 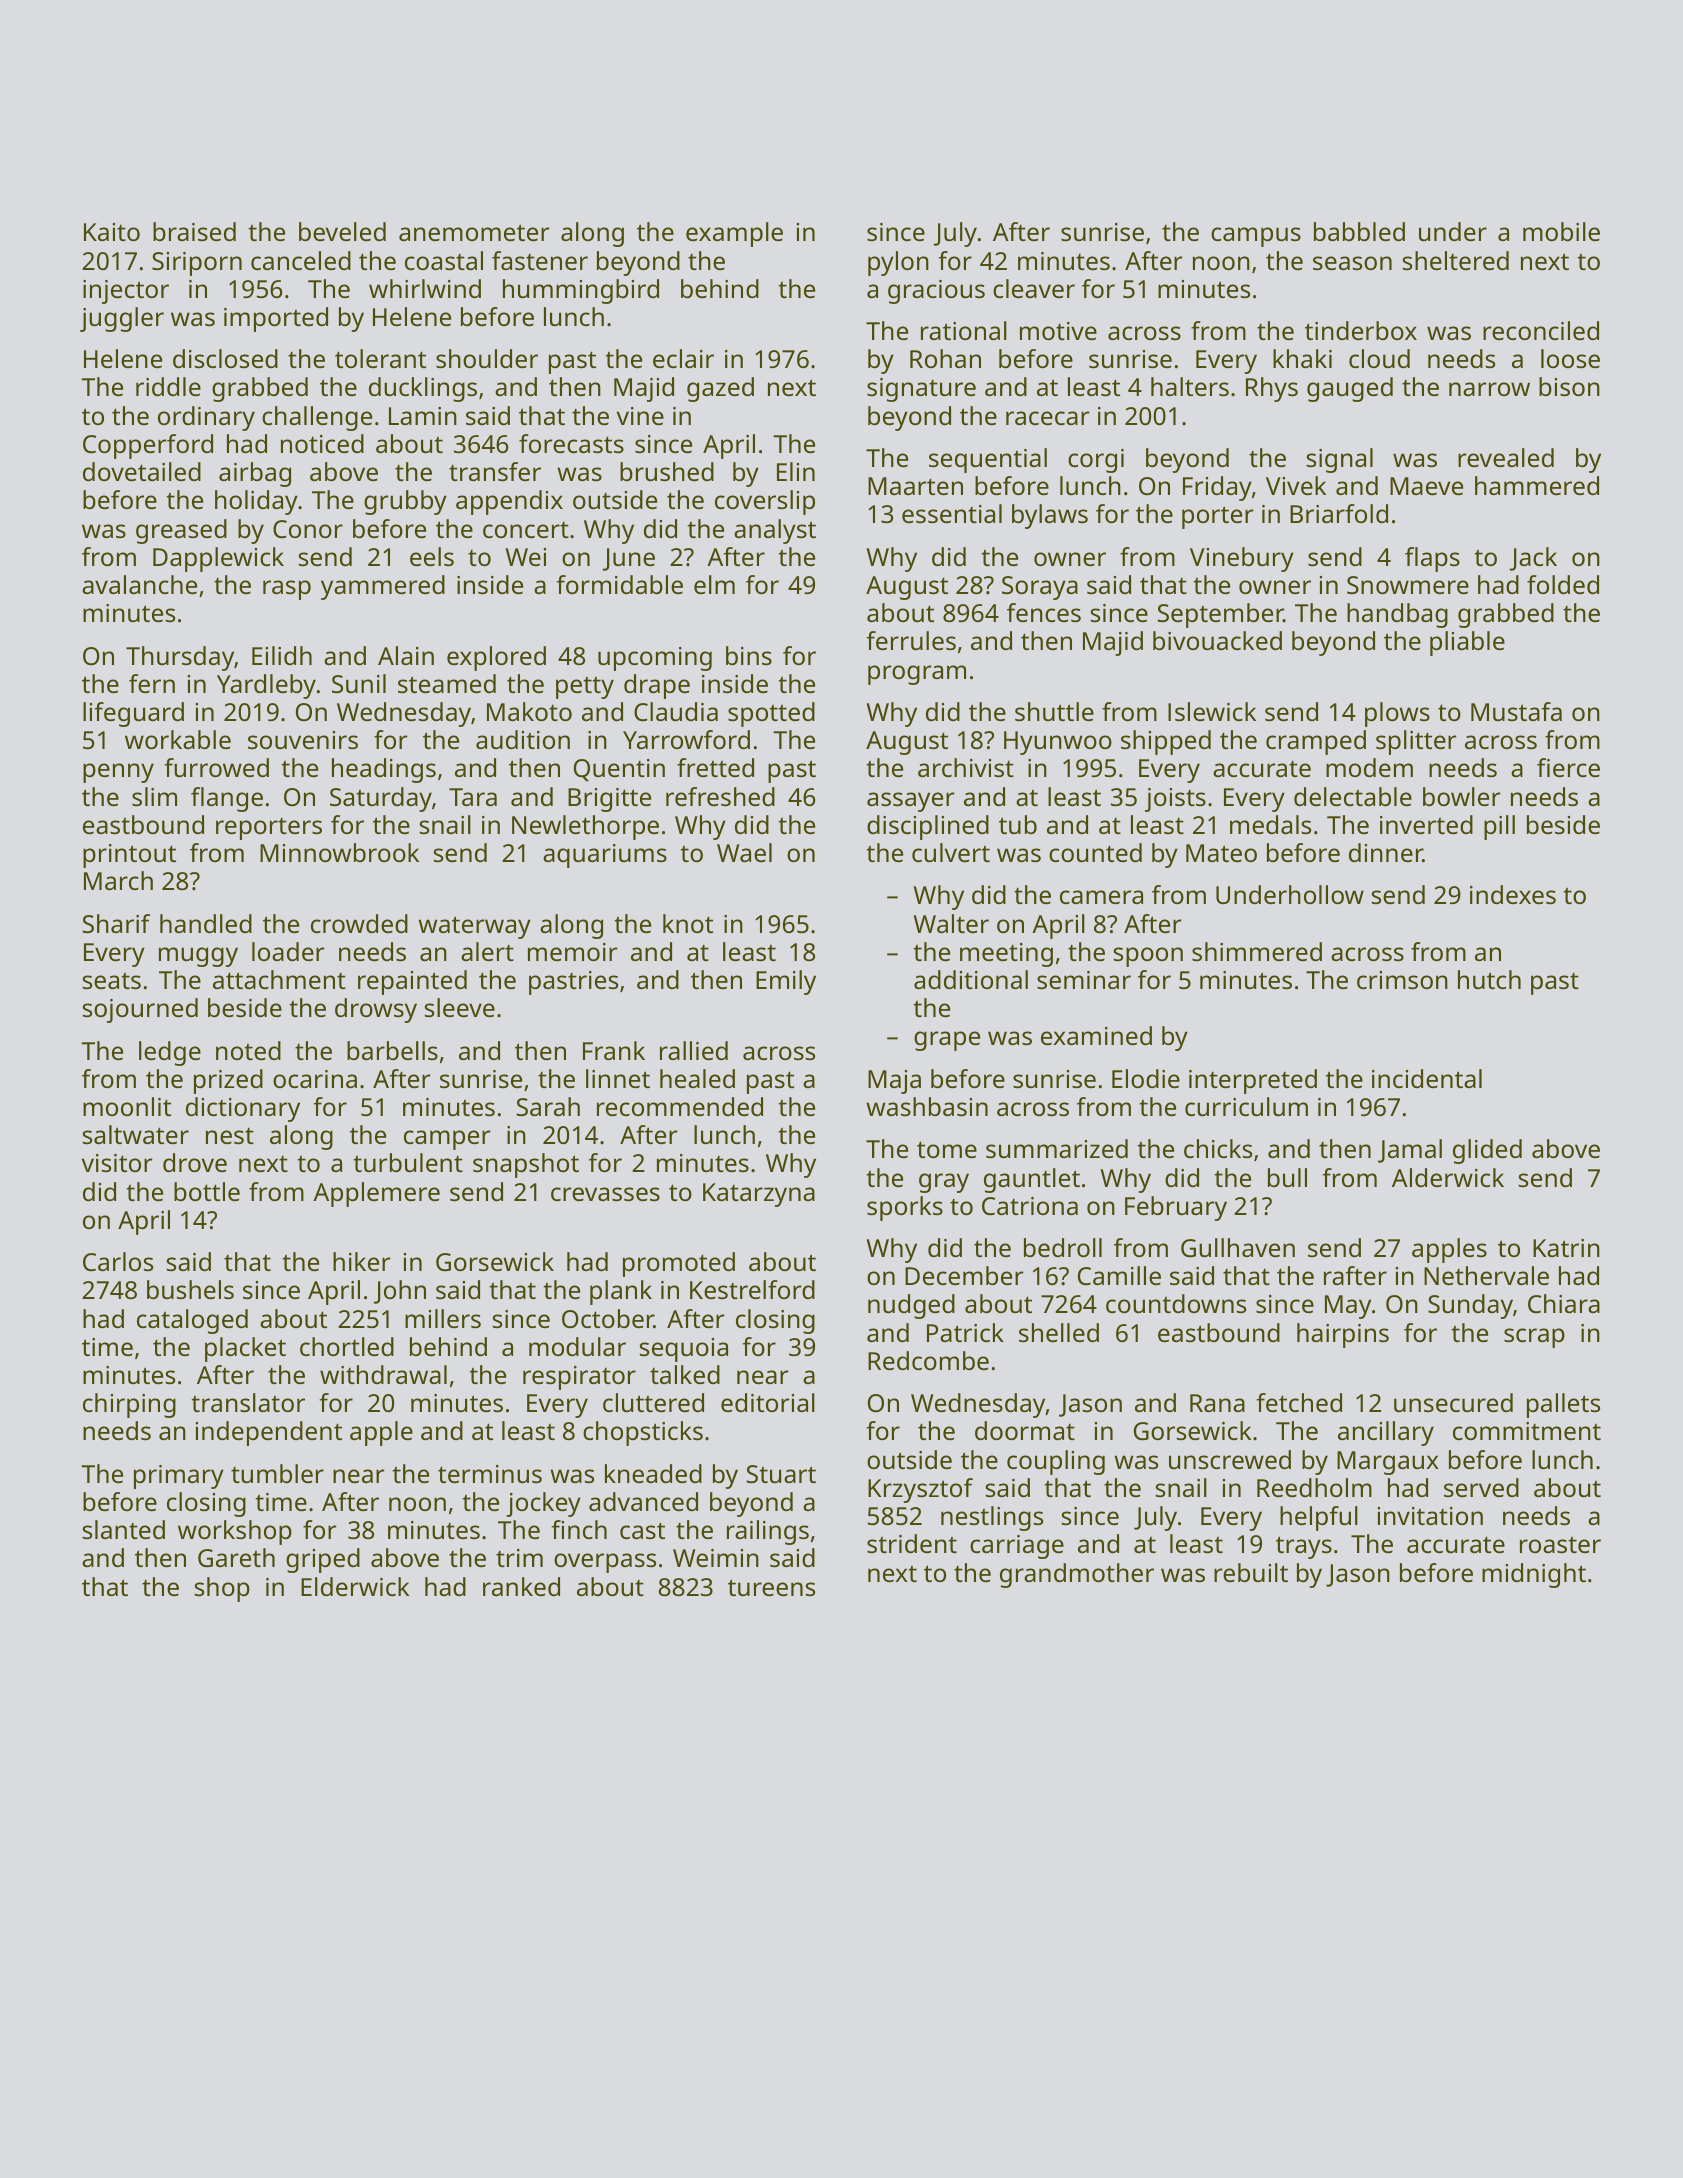 I want to click on assayer, so click(x=910, y=802).
